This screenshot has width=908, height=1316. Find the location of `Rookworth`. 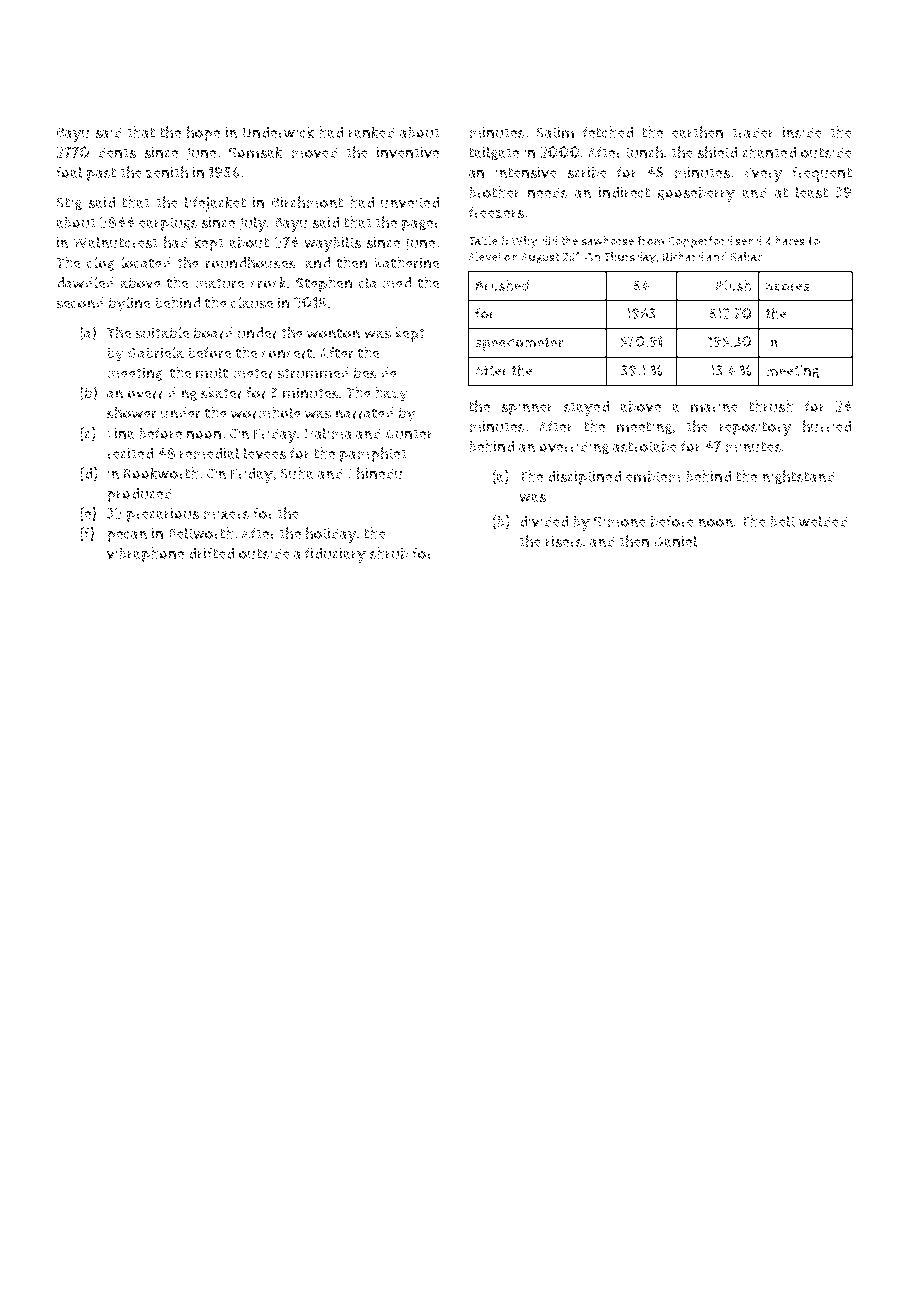

Rookworth is located at coordinates (161, 473).
